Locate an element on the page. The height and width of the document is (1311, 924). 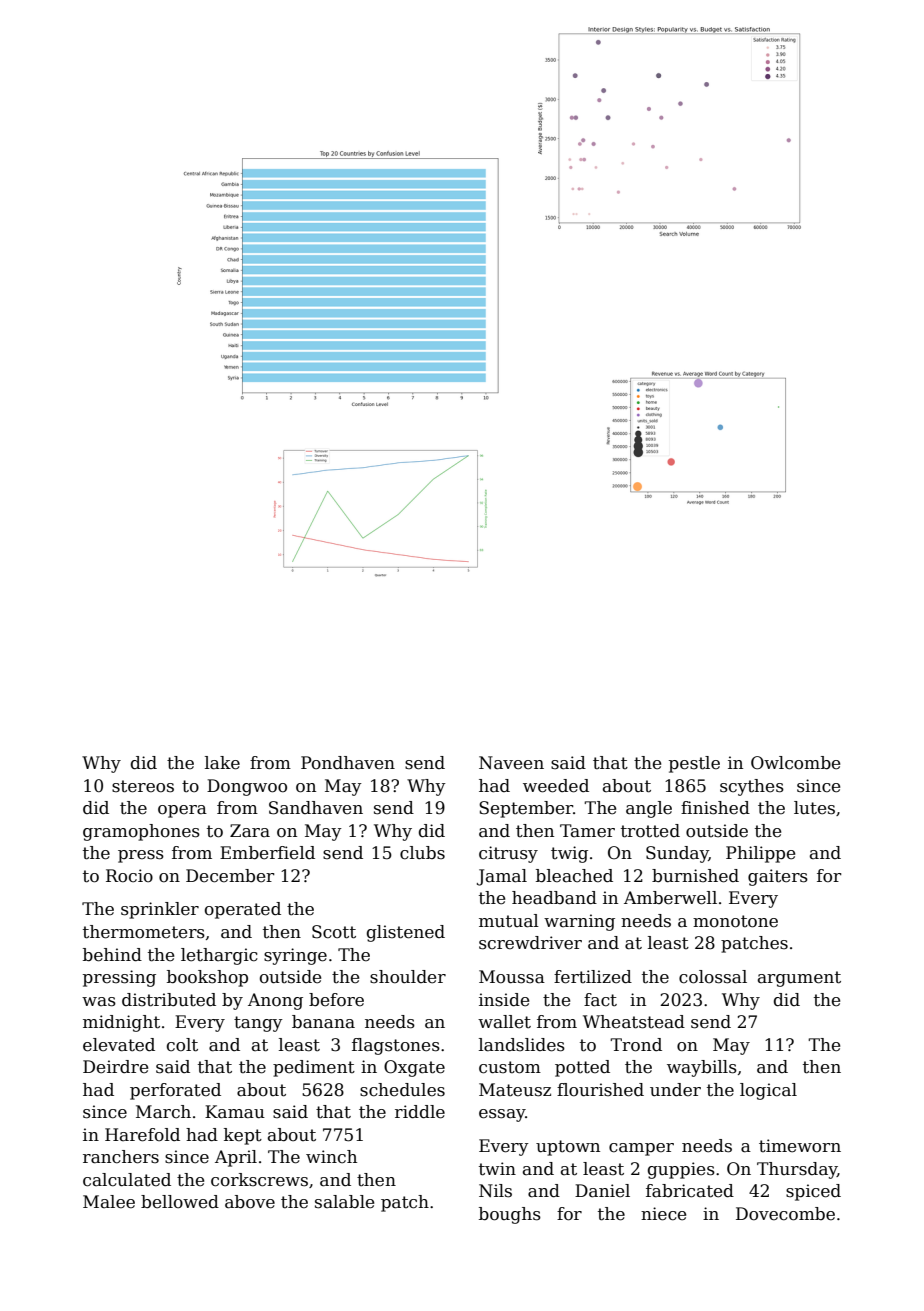
stereos is located at coordinates (143, 786).
